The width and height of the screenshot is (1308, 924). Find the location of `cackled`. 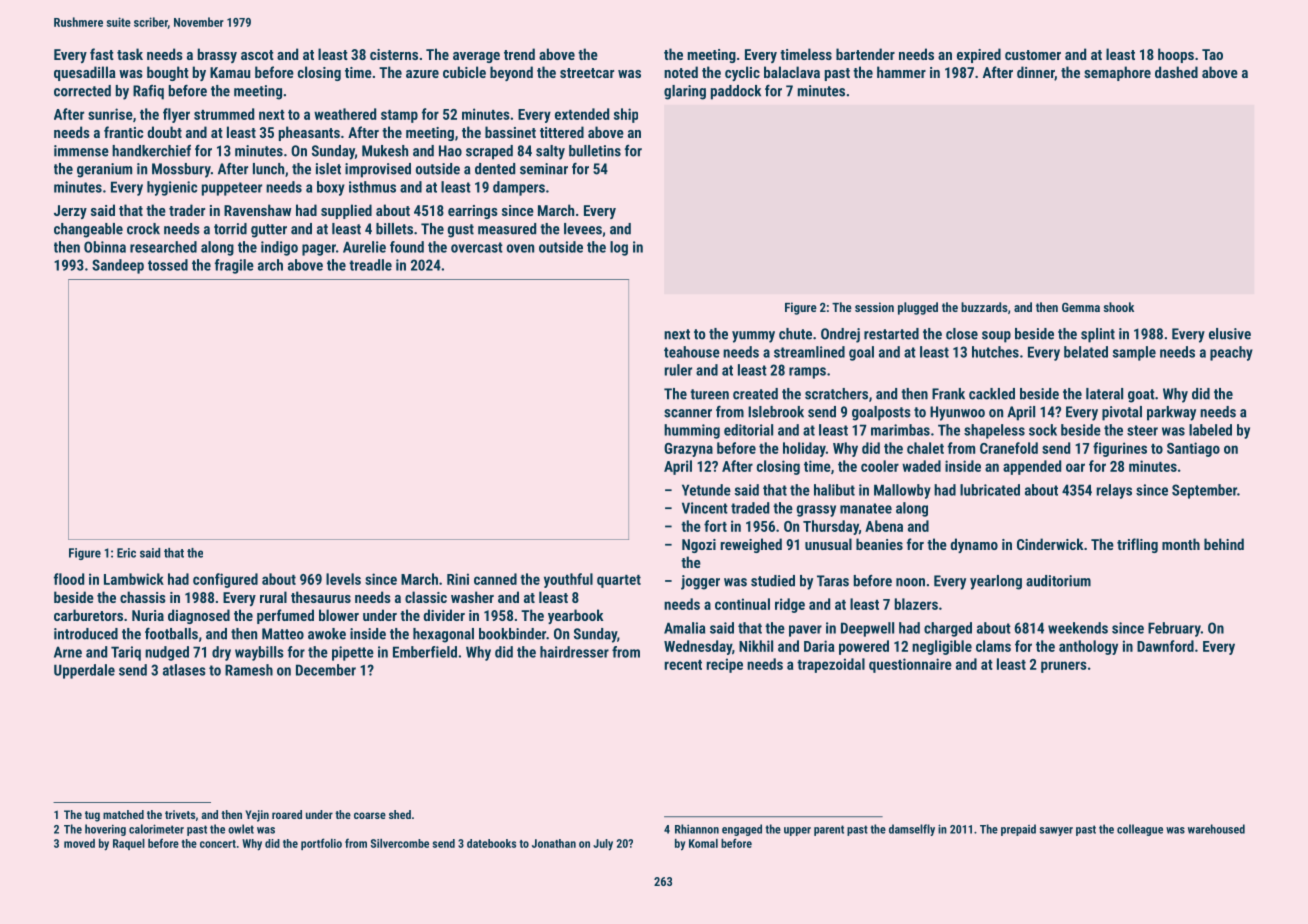

cackled is located at coordinates (992, 394).
